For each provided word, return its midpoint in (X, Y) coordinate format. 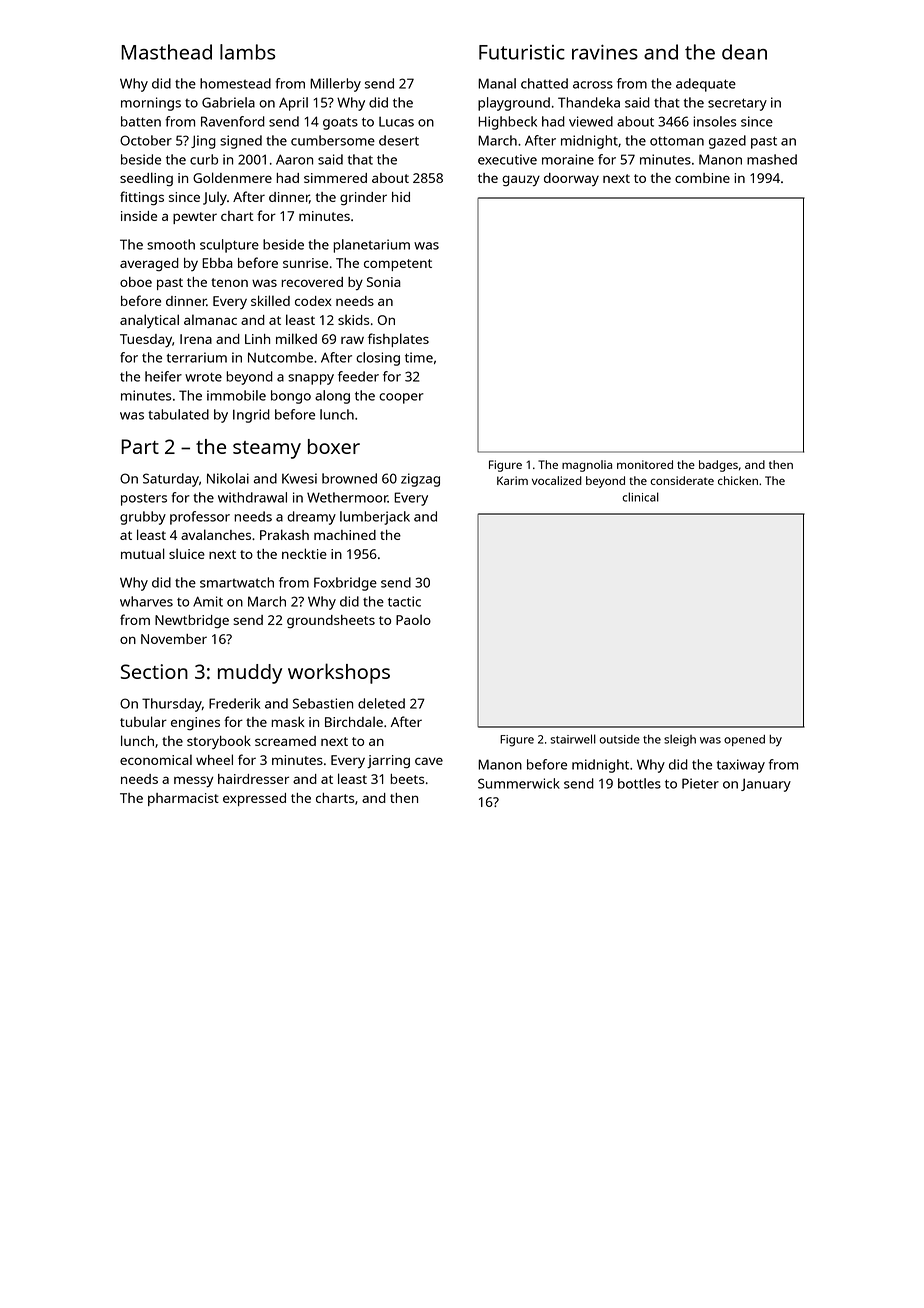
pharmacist (183, 799)
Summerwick (519, 783)
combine (702, 178)
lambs (248, 52)
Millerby (335, 85)
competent (398, 265)
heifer (163, 376)
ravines (605, 52)
